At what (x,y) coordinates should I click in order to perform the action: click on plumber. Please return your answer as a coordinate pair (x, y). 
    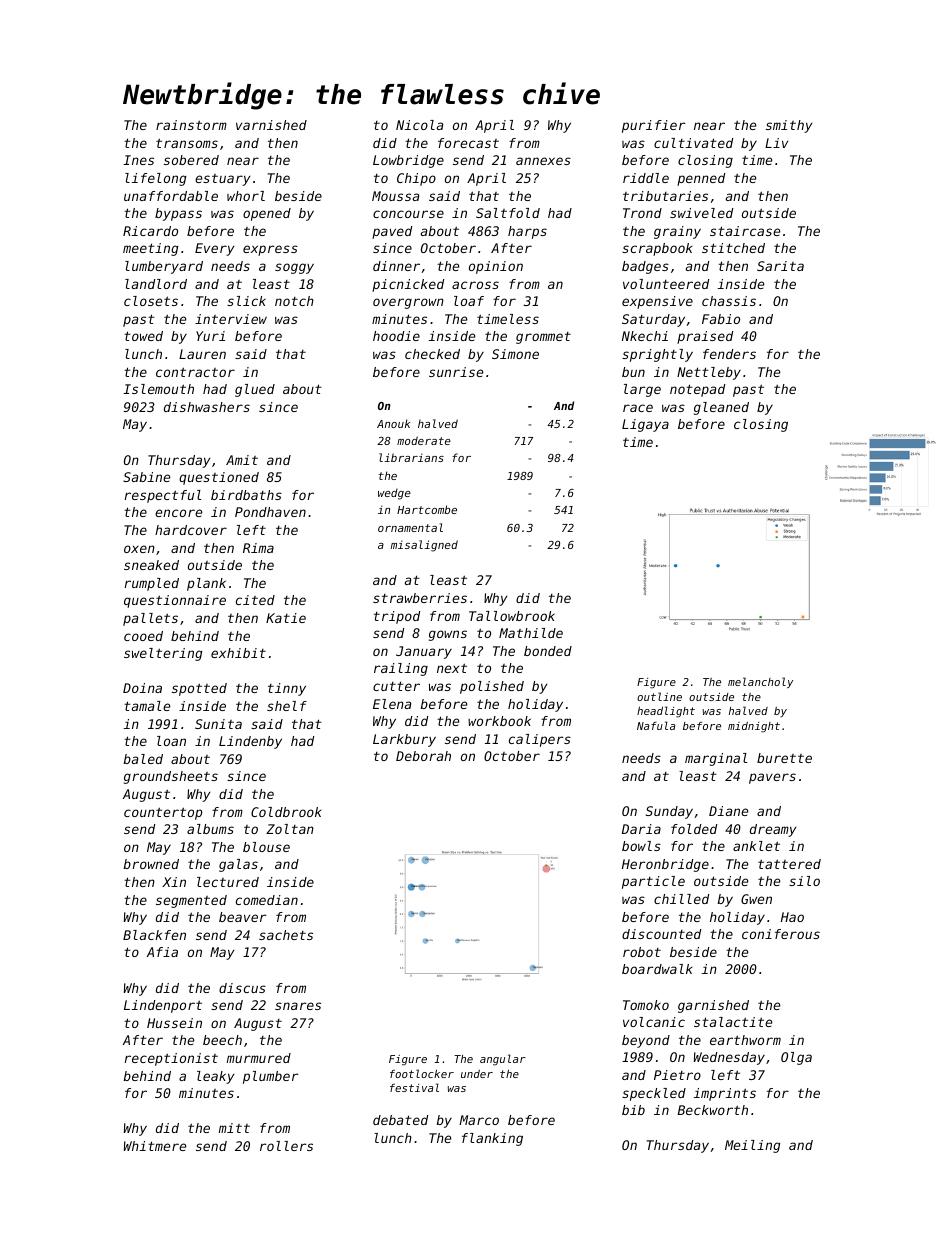
    Looking at the image, I should click on (271, 1077).
